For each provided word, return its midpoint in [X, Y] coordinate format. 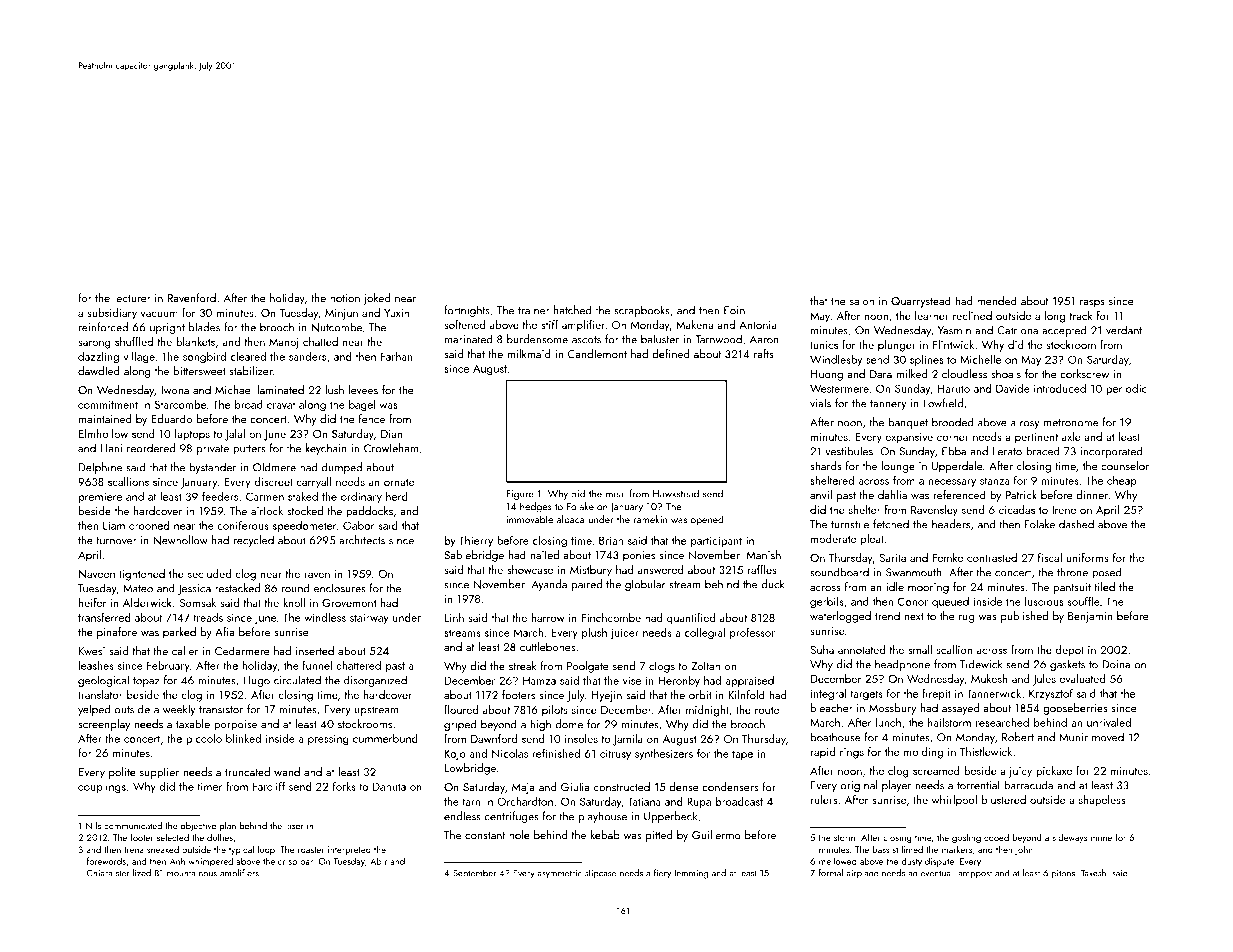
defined [671, 353]
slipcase [600, 874]
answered [661, 569]
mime [1101, 837]
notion [345, 298]
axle [1071, 436]
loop [266, 850]
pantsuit [1072, 588]
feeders [220, 496]
